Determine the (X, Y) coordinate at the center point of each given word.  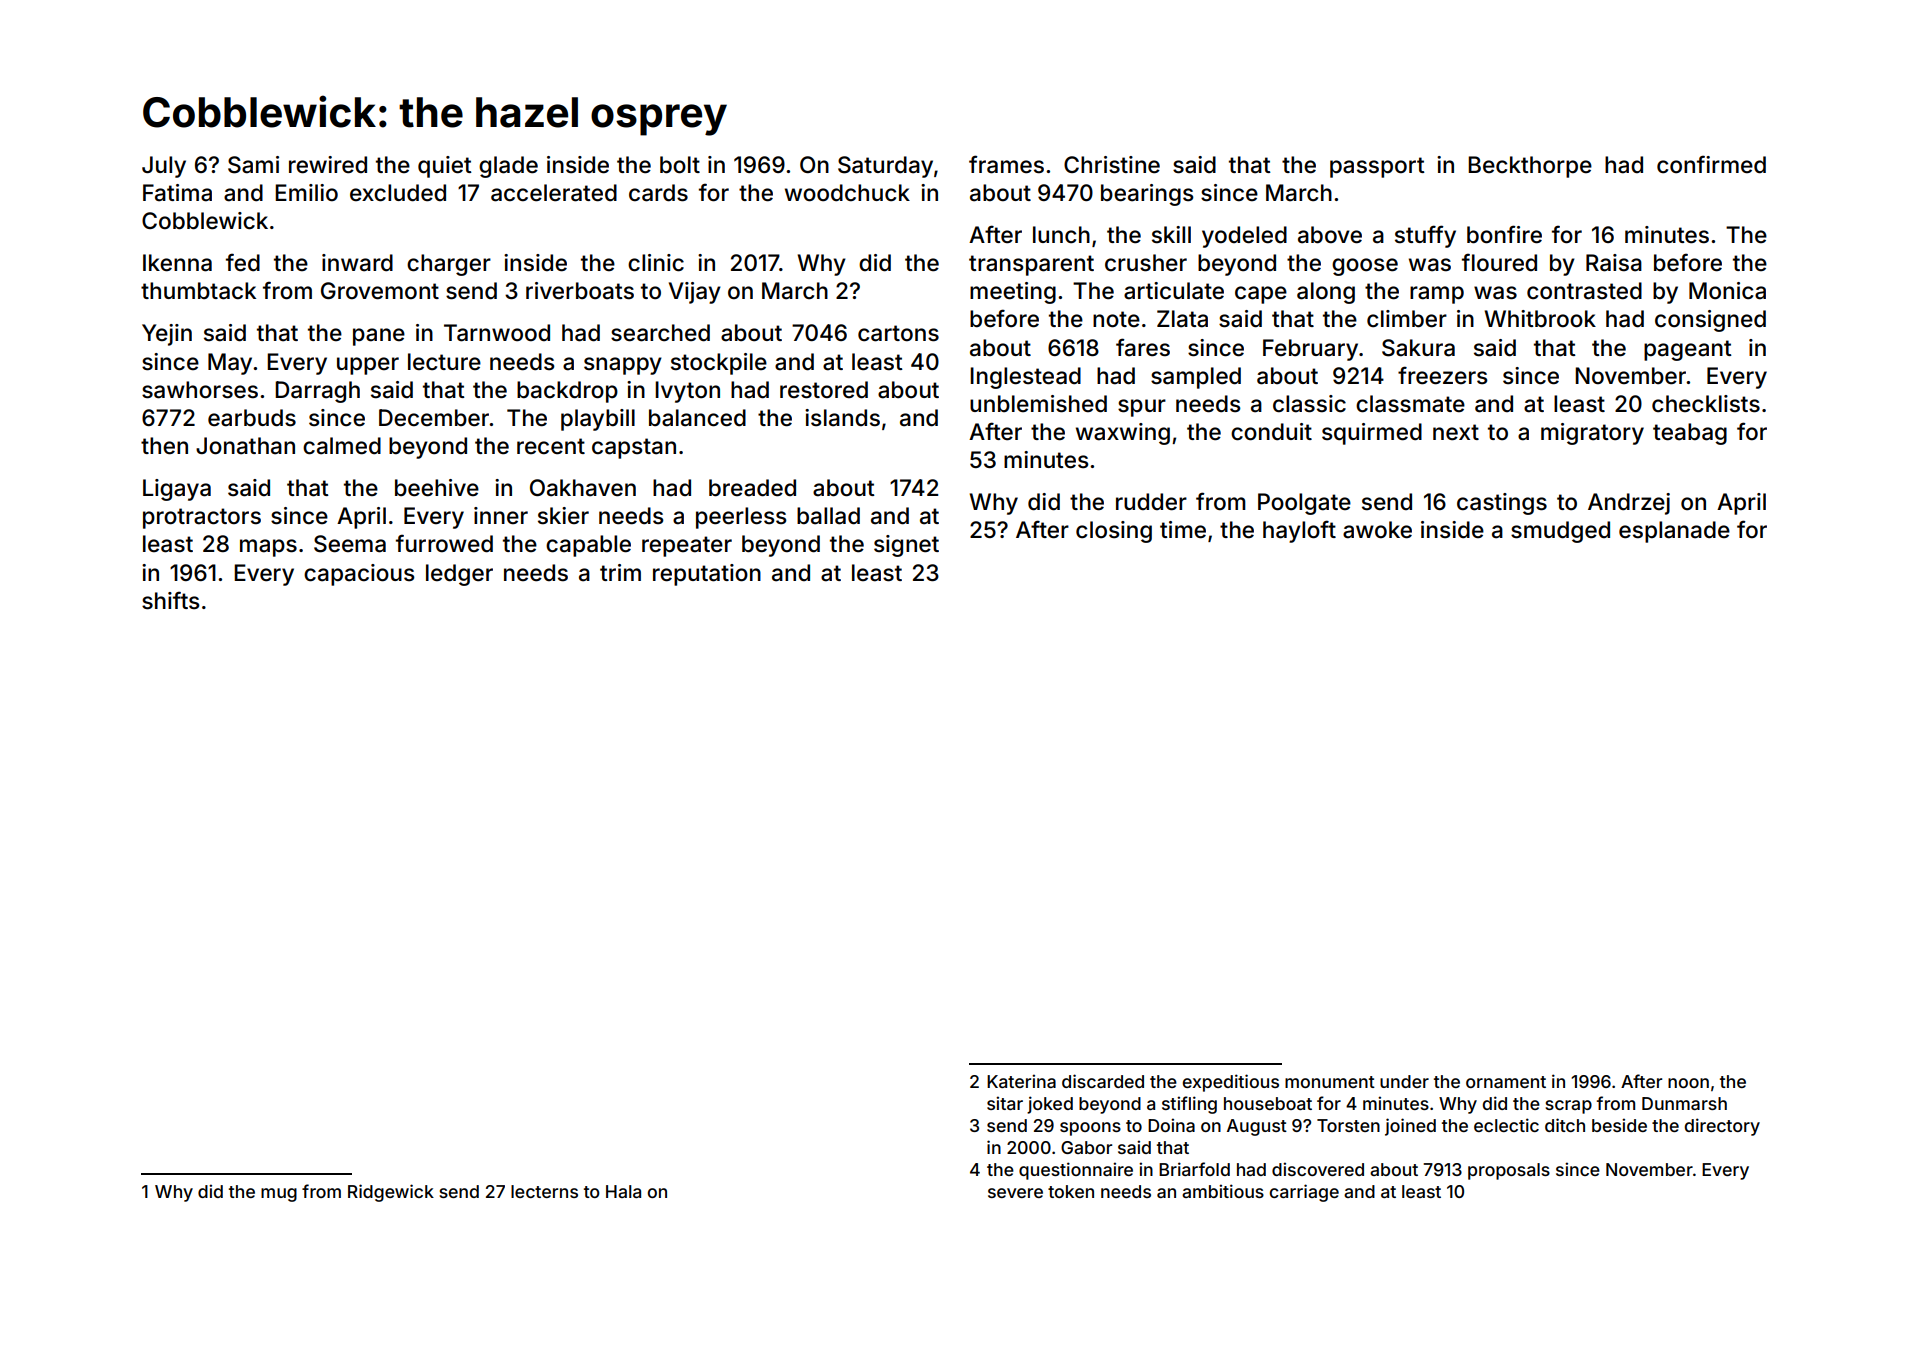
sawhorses (200, 390)
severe (1015, 1193)
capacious (359, 575)
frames (1006, 164)
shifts (171, 600)
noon (1688, 1083)
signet (906, 546)
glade (508, 167)
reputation (707, 575)
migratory (1592, 434)
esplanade (1674, 532)
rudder (1151, 502)
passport (1377, 167)
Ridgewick (391, 1193)
